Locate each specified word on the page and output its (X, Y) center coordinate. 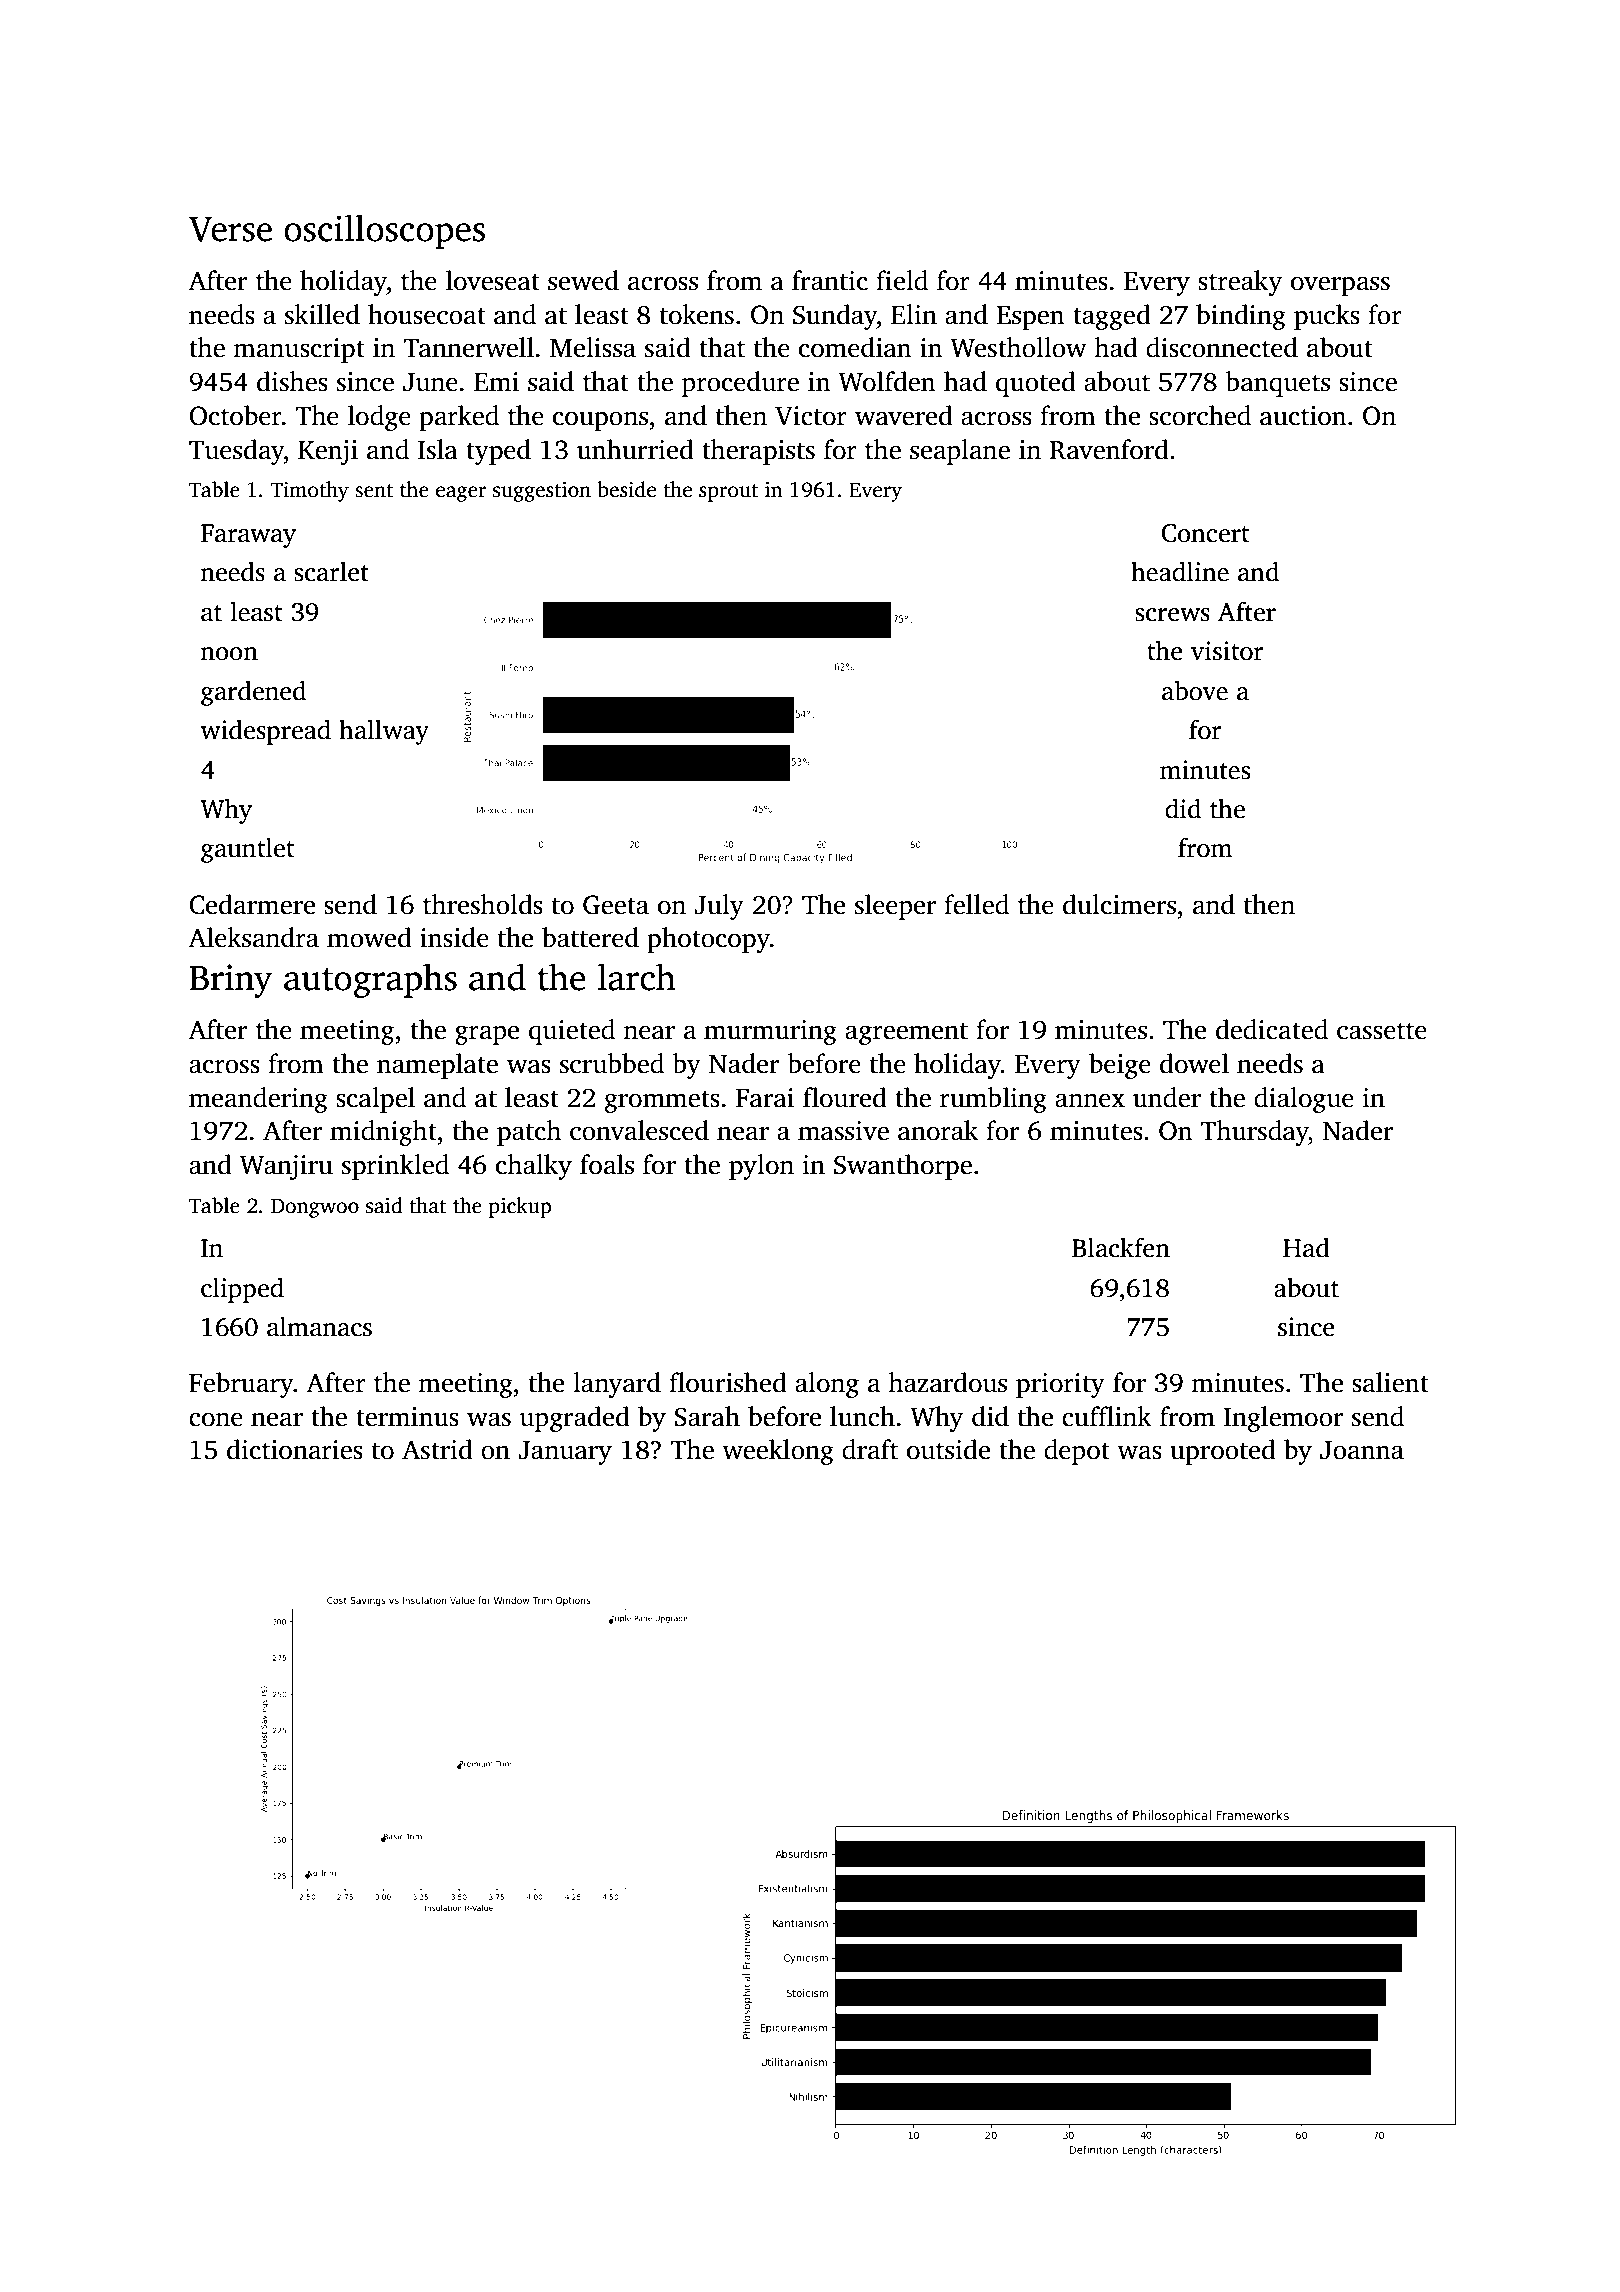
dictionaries (295, 1449)
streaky (1240, 283)
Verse (230, 229)
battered (590, 937)
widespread (265, 732)
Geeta (616, 905)
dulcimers (1119, 904)
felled (976, 904)
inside (454, 937)
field (902, 280)
